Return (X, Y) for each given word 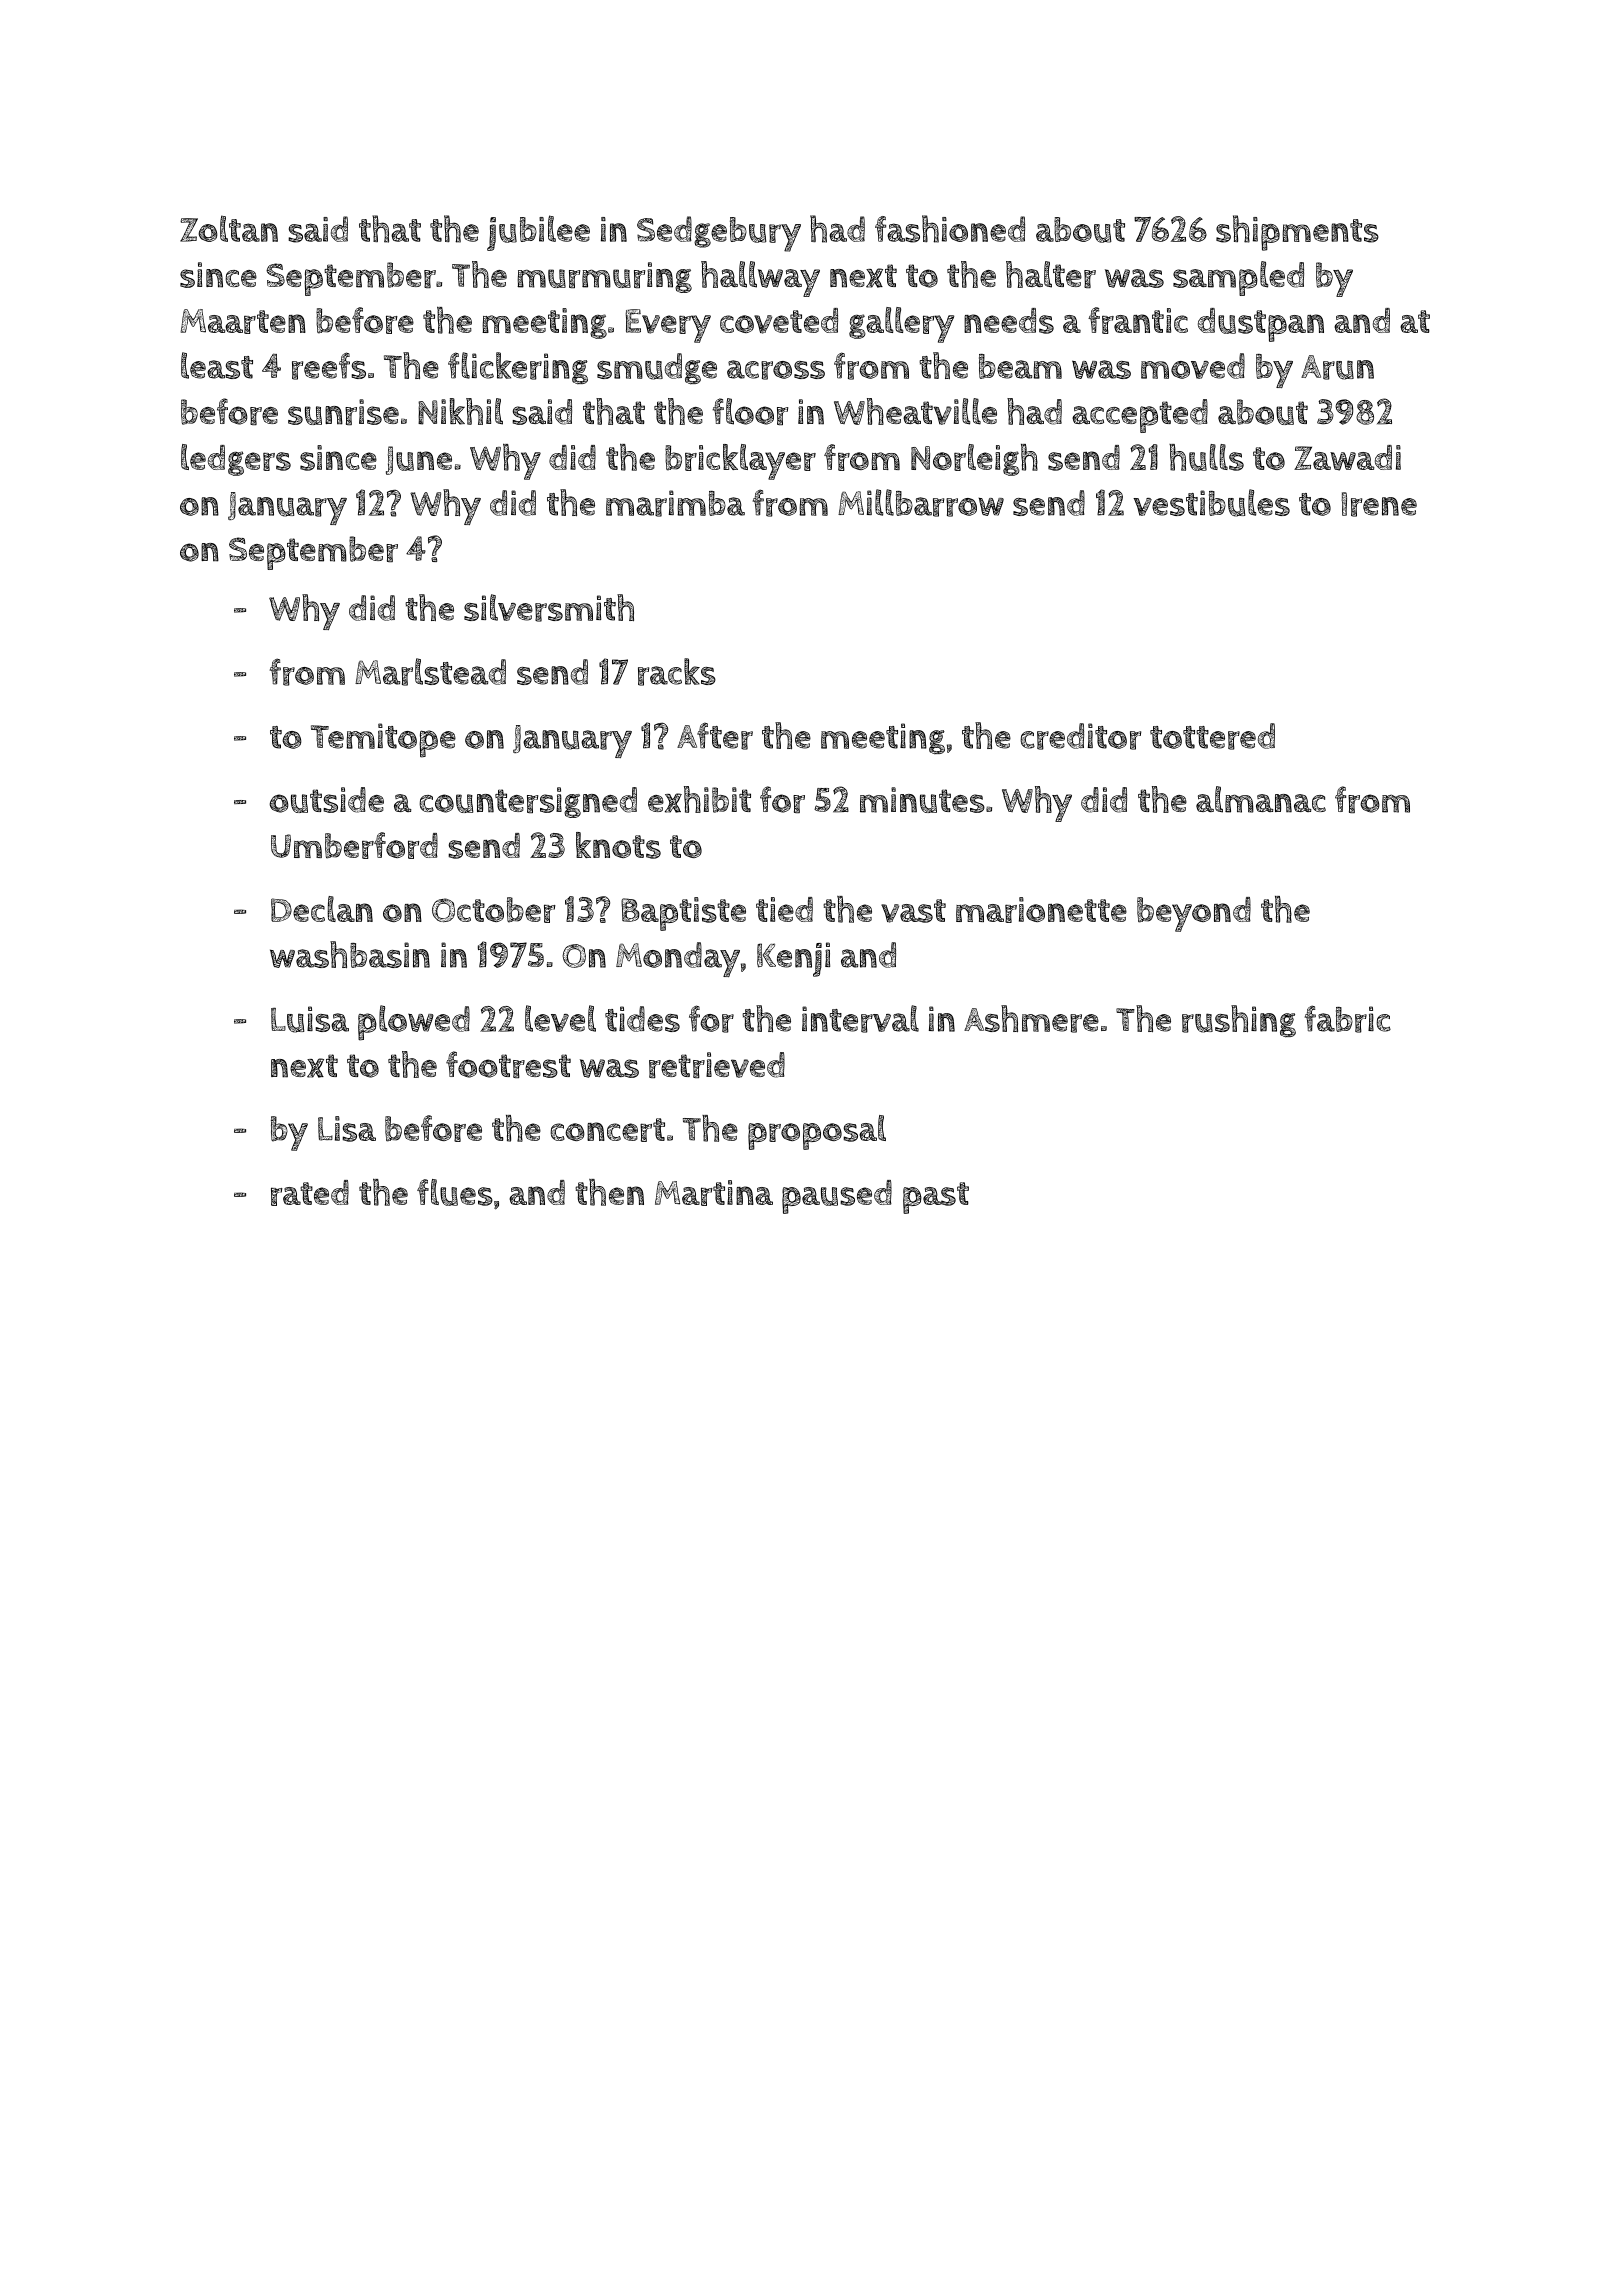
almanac (1261, 799)
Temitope (383, 740)
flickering (518, 368)
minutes (922, 800)
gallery (901, 325)
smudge (657, 369)
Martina (714, 1193)
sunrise (343, 412)
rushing (1239, 1021)
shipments (1297, 233)
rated (310, 1193)
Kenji (793, 959)
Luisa (310, 1019)
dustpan (1261, 325)
